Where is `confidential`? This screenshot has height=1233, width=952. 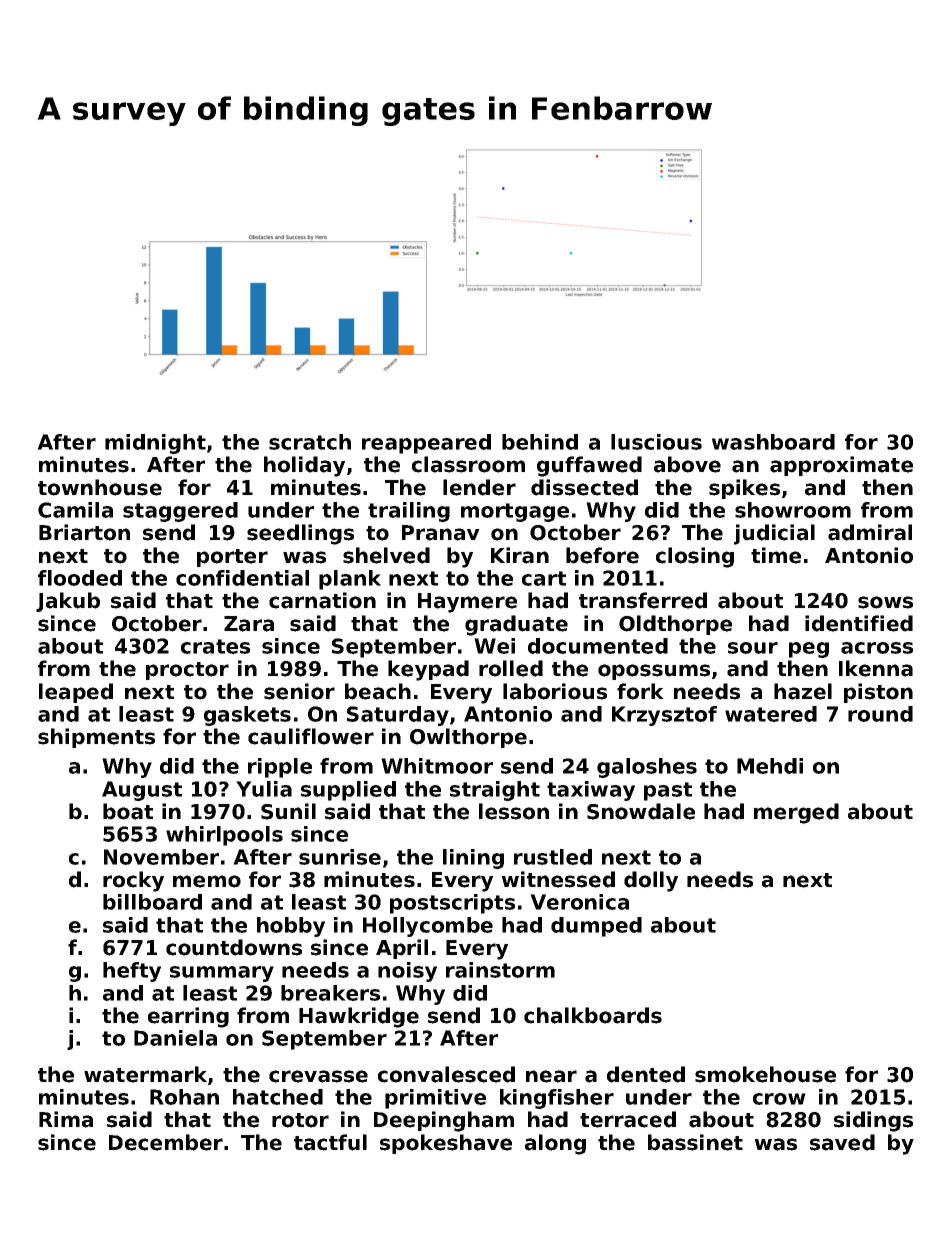 confidential is located at coordinates (242, 578).
